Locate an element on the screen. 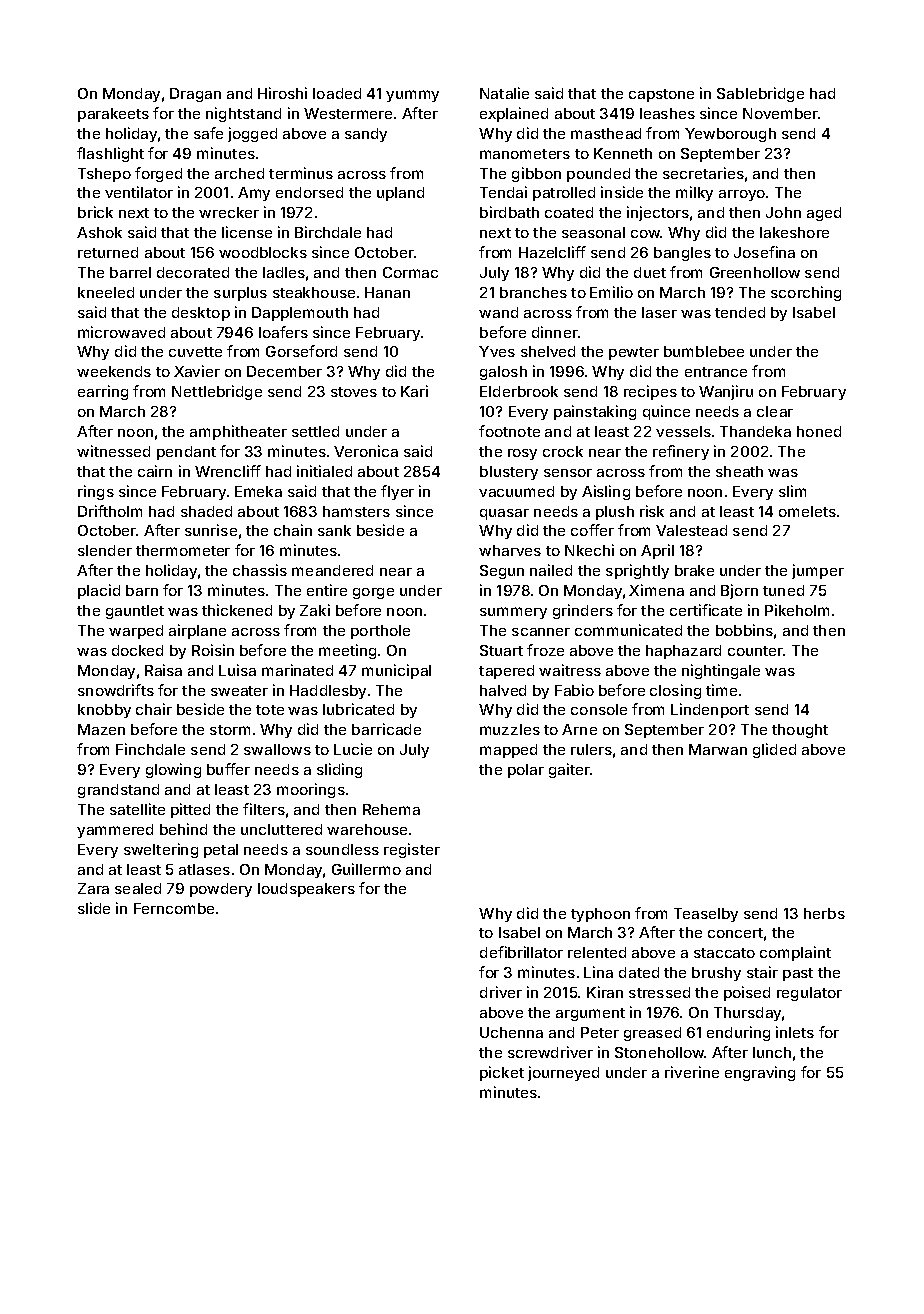 This screenshot has height=1314, width=924. municipal is located at coordinates (396, 671).
